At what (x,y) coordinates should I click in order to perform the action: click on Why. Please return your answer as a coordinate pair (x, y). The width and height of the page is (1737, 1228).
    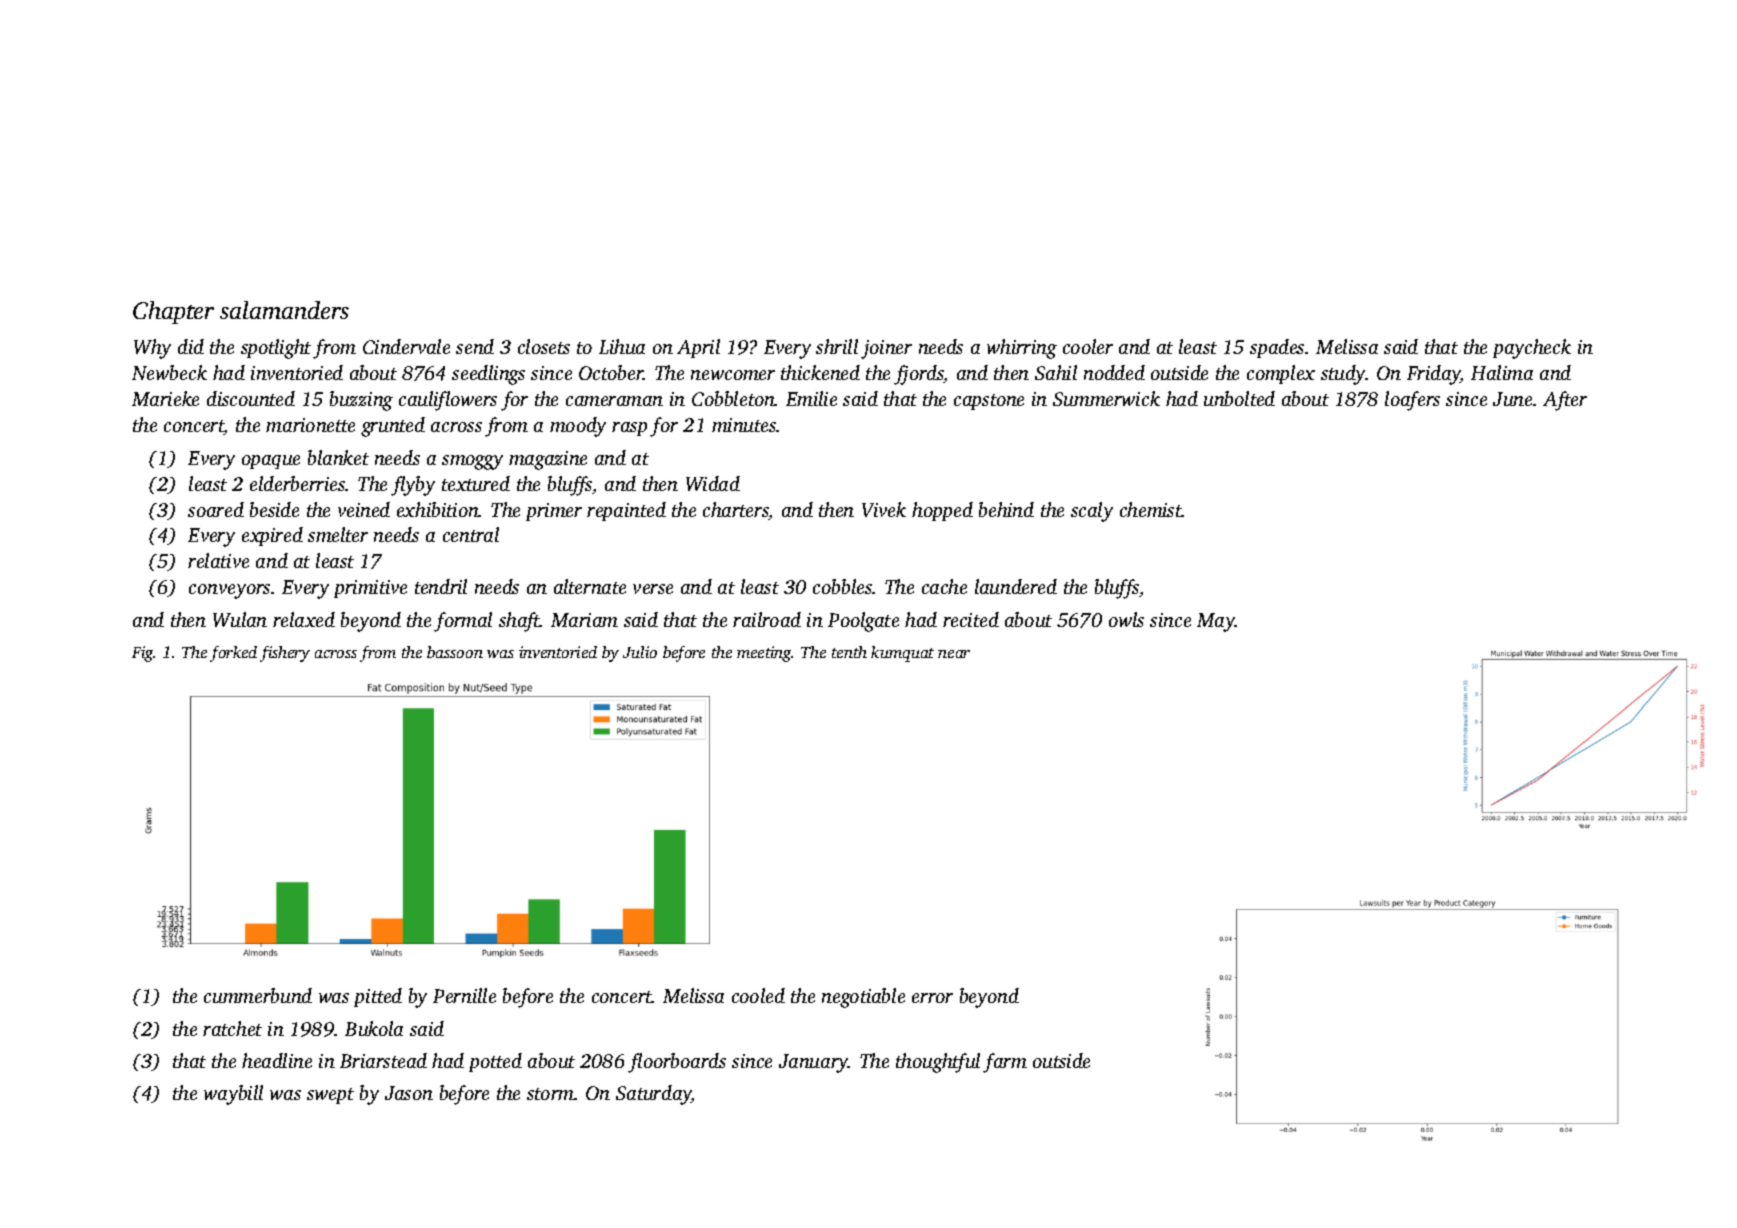
    Looking at the image, I should click on (152, 349).
